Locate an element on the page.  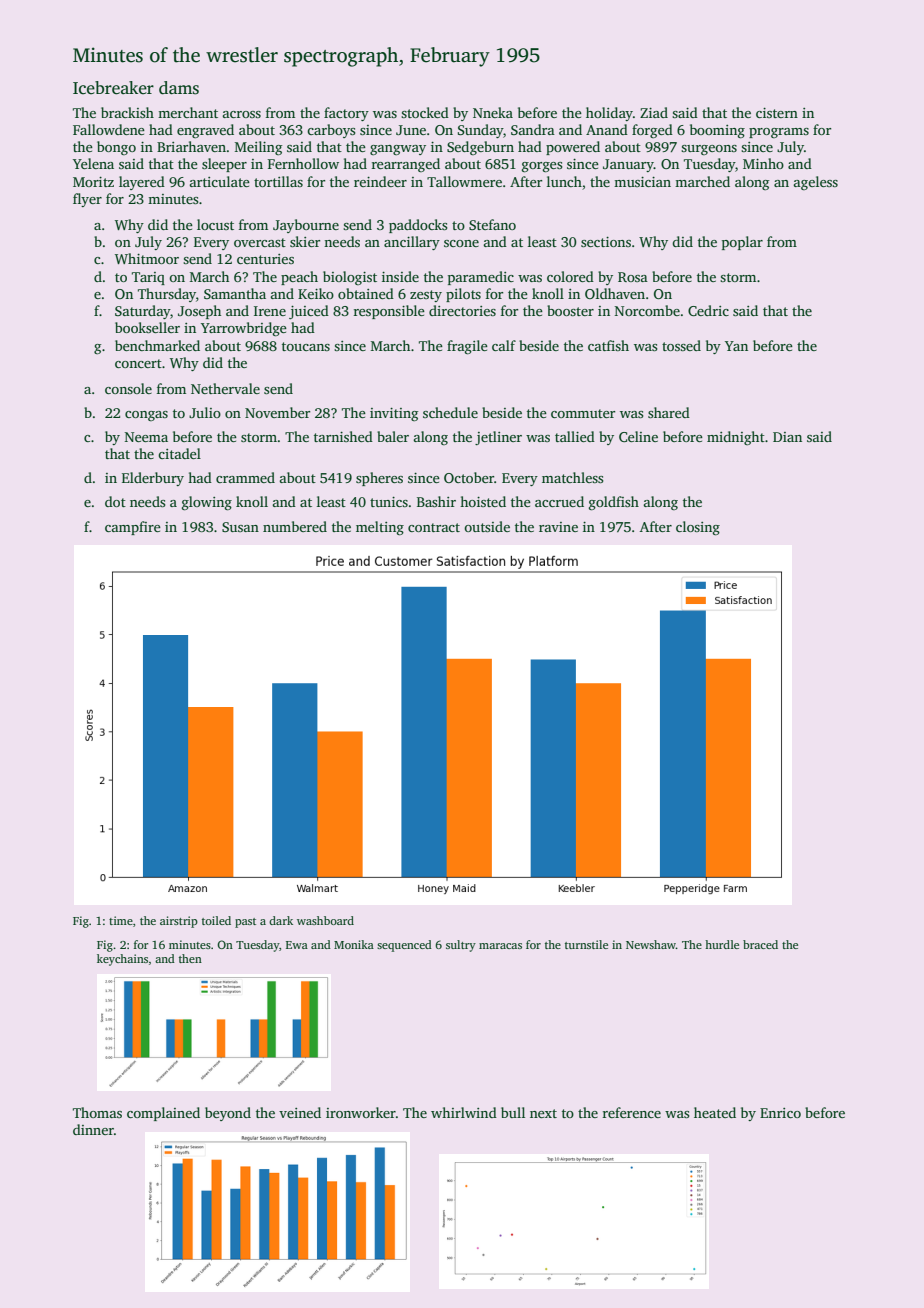
Ewa is located at coordinates (297, 945).
